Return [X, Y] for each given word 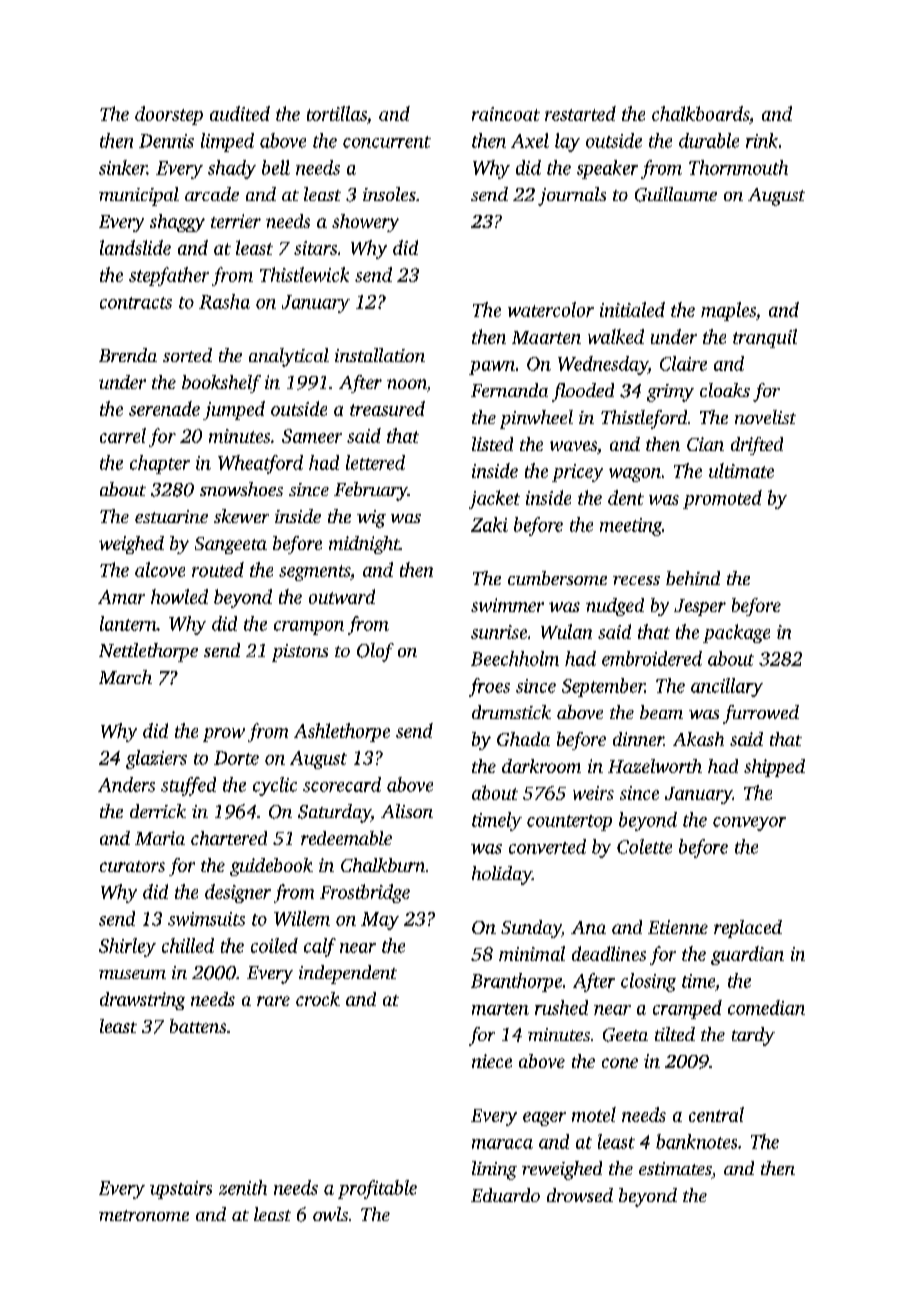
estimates [675, 1168]
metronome [144, 1215]
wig [371, 519]
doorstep [169, 115]
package [736, 633]
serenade [164, 408]
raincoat [506, 114]
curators [132, 866]
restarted [580, 113]
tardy [753, 1036]
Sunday [531, 929]
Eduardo [505, 1195]
